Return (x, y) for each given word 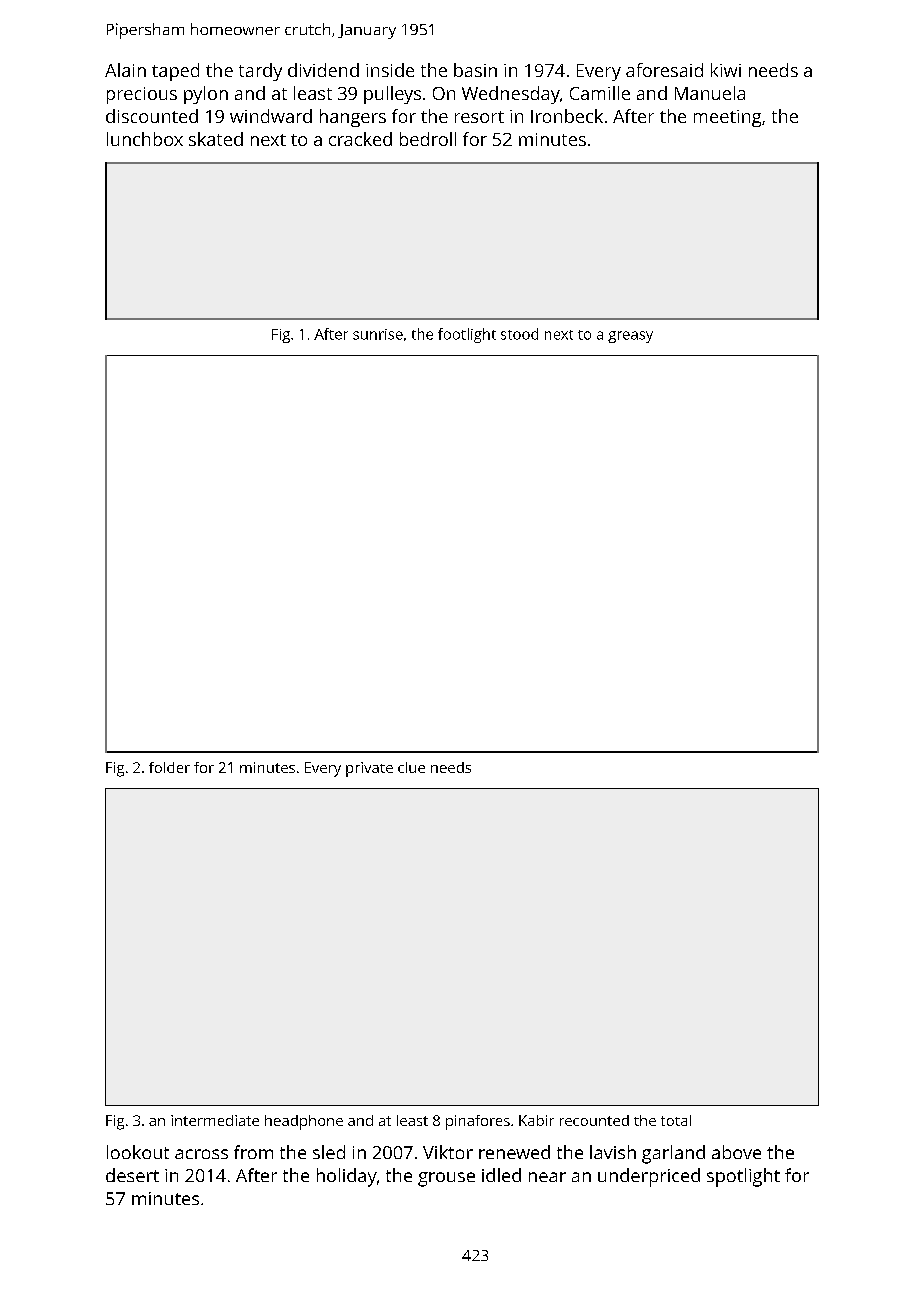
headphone (304, 1122)
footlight (467, 335)
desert (132, 1175)
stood (519, 334)
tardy (260, 72)
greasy (630, 337)
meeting (727, 118)
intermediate (215, 1120)
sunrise (378, 334)
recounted (594, 1120)
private (369, 769)
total (676, 1120)
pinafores (478, 1122)
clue (411, 767)
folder (169, 767)
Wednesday (511, 95)
